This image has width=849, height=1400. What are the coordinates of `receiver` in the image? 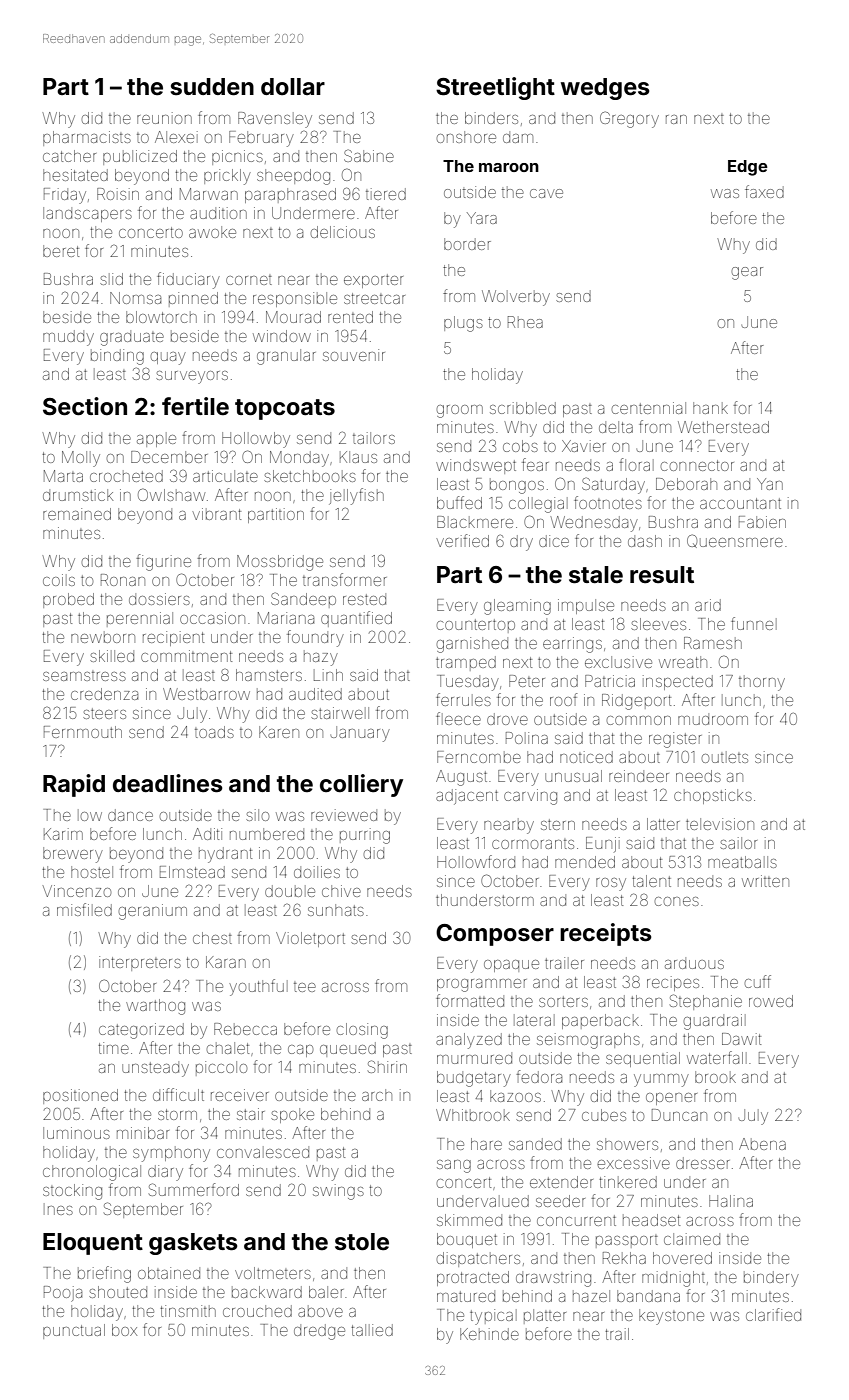 It's located at (240, 1095).
